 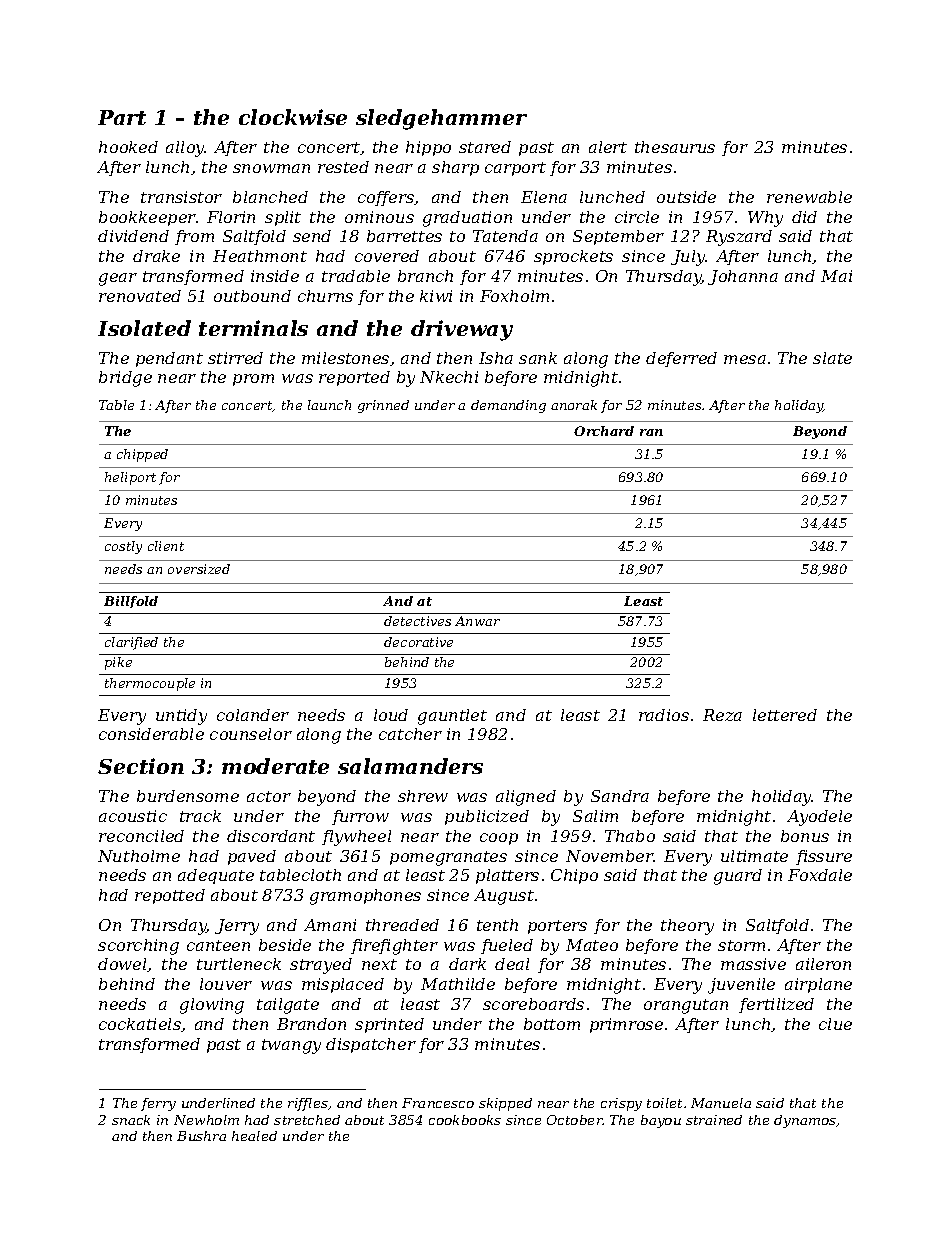 What do you see at coordinates (275, 276) in the page?
I see `inside` at bounding box center [275, 276].
